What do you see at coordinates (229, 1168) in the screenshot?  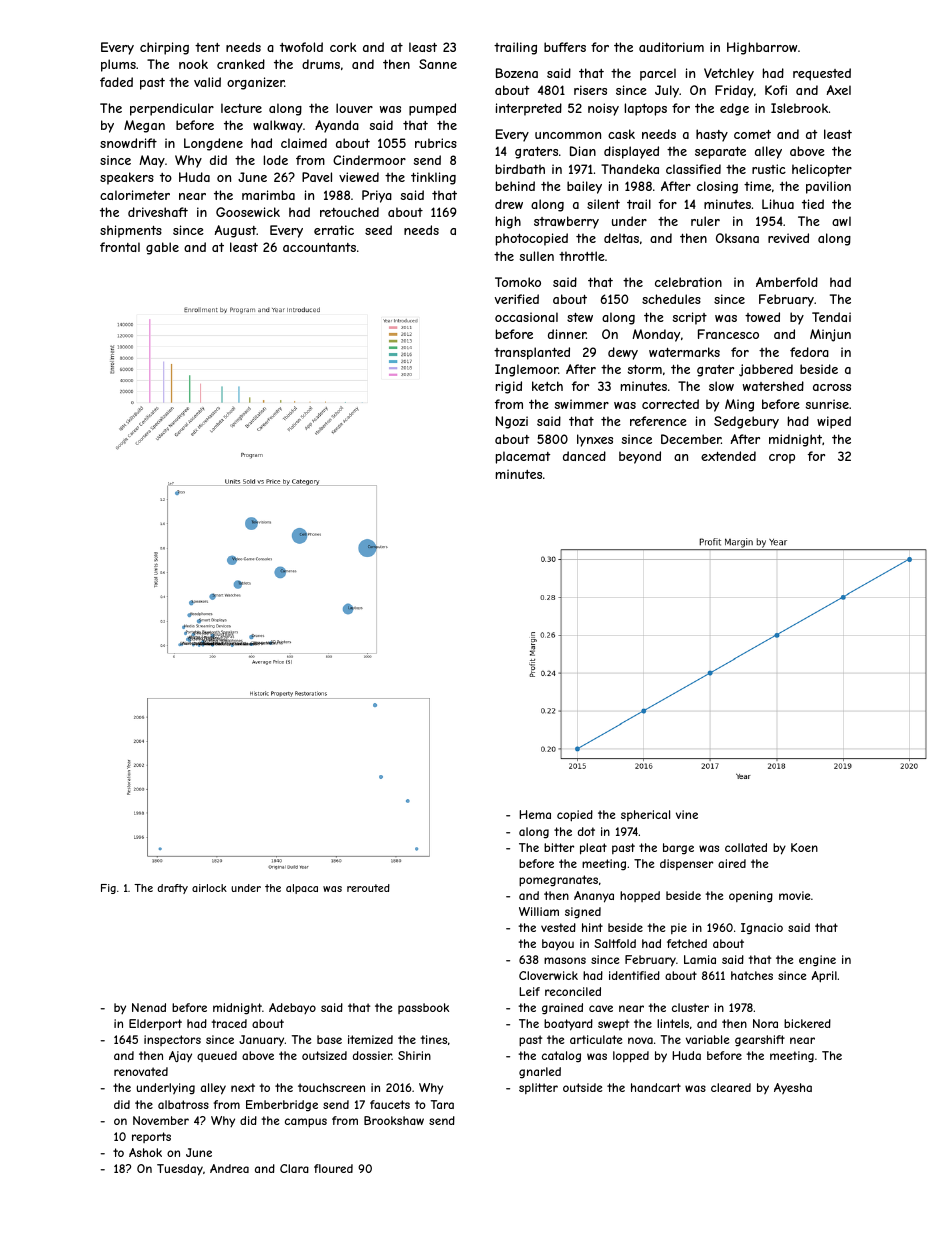 I see `Andrea` at bounding box center [229, 1168].
